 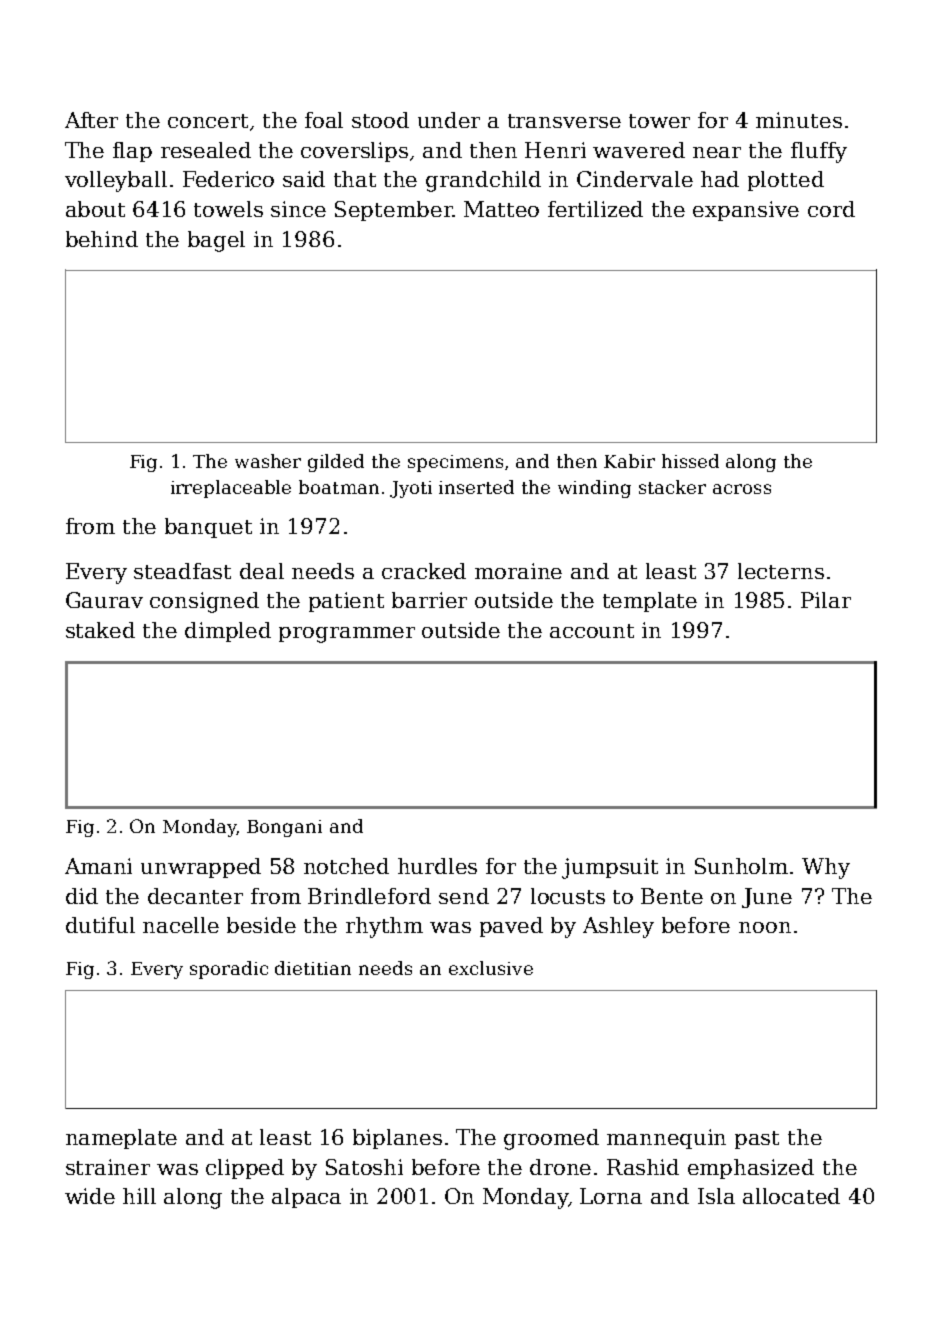 I want to click on moraine, so click(x=518, y=571).
